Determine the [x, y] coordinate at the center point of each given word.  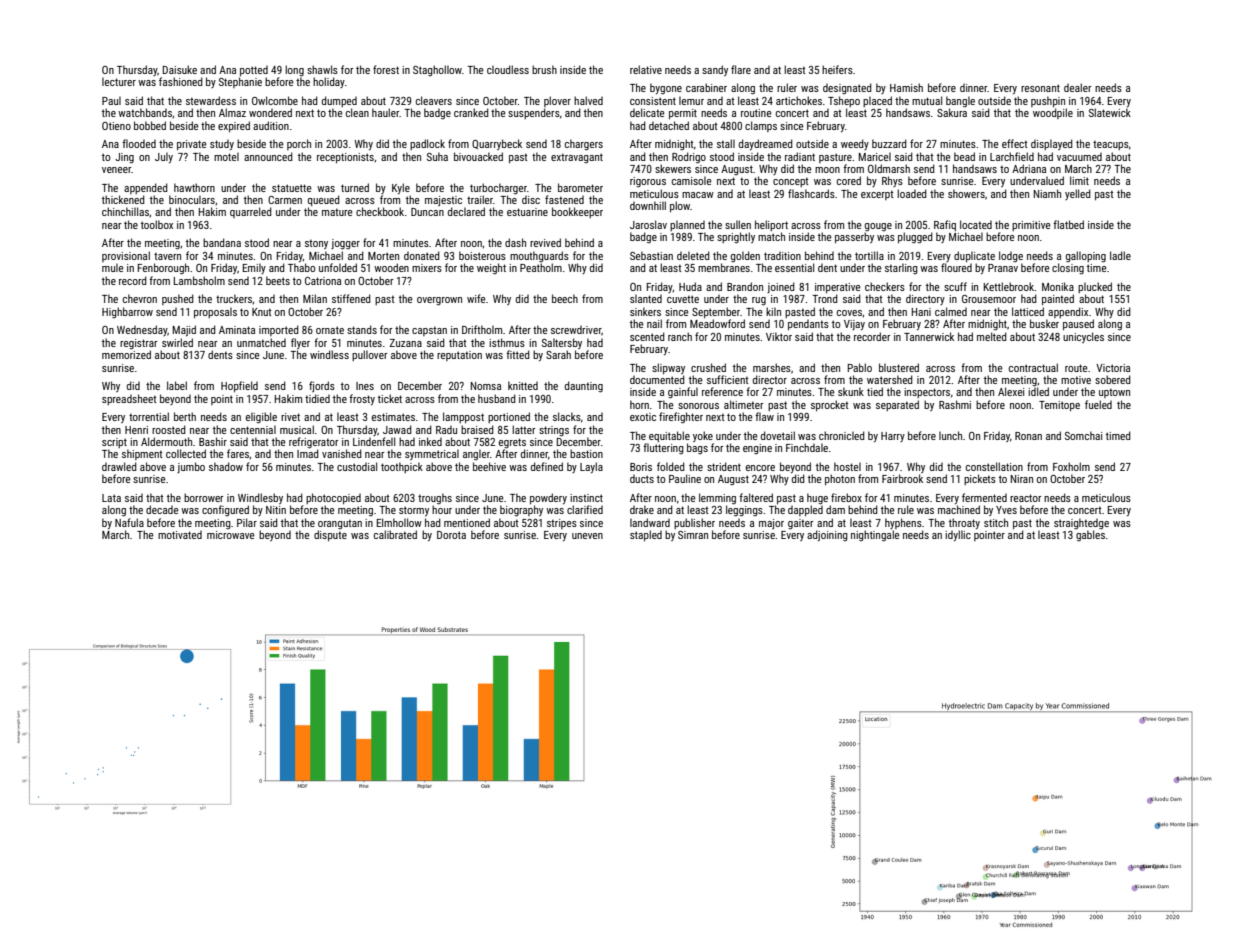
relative [646, 69]
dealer [1078, 87]
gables [1090, 536]
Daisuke [180, 69]
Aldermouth [166, 441]
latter [524, 429]
